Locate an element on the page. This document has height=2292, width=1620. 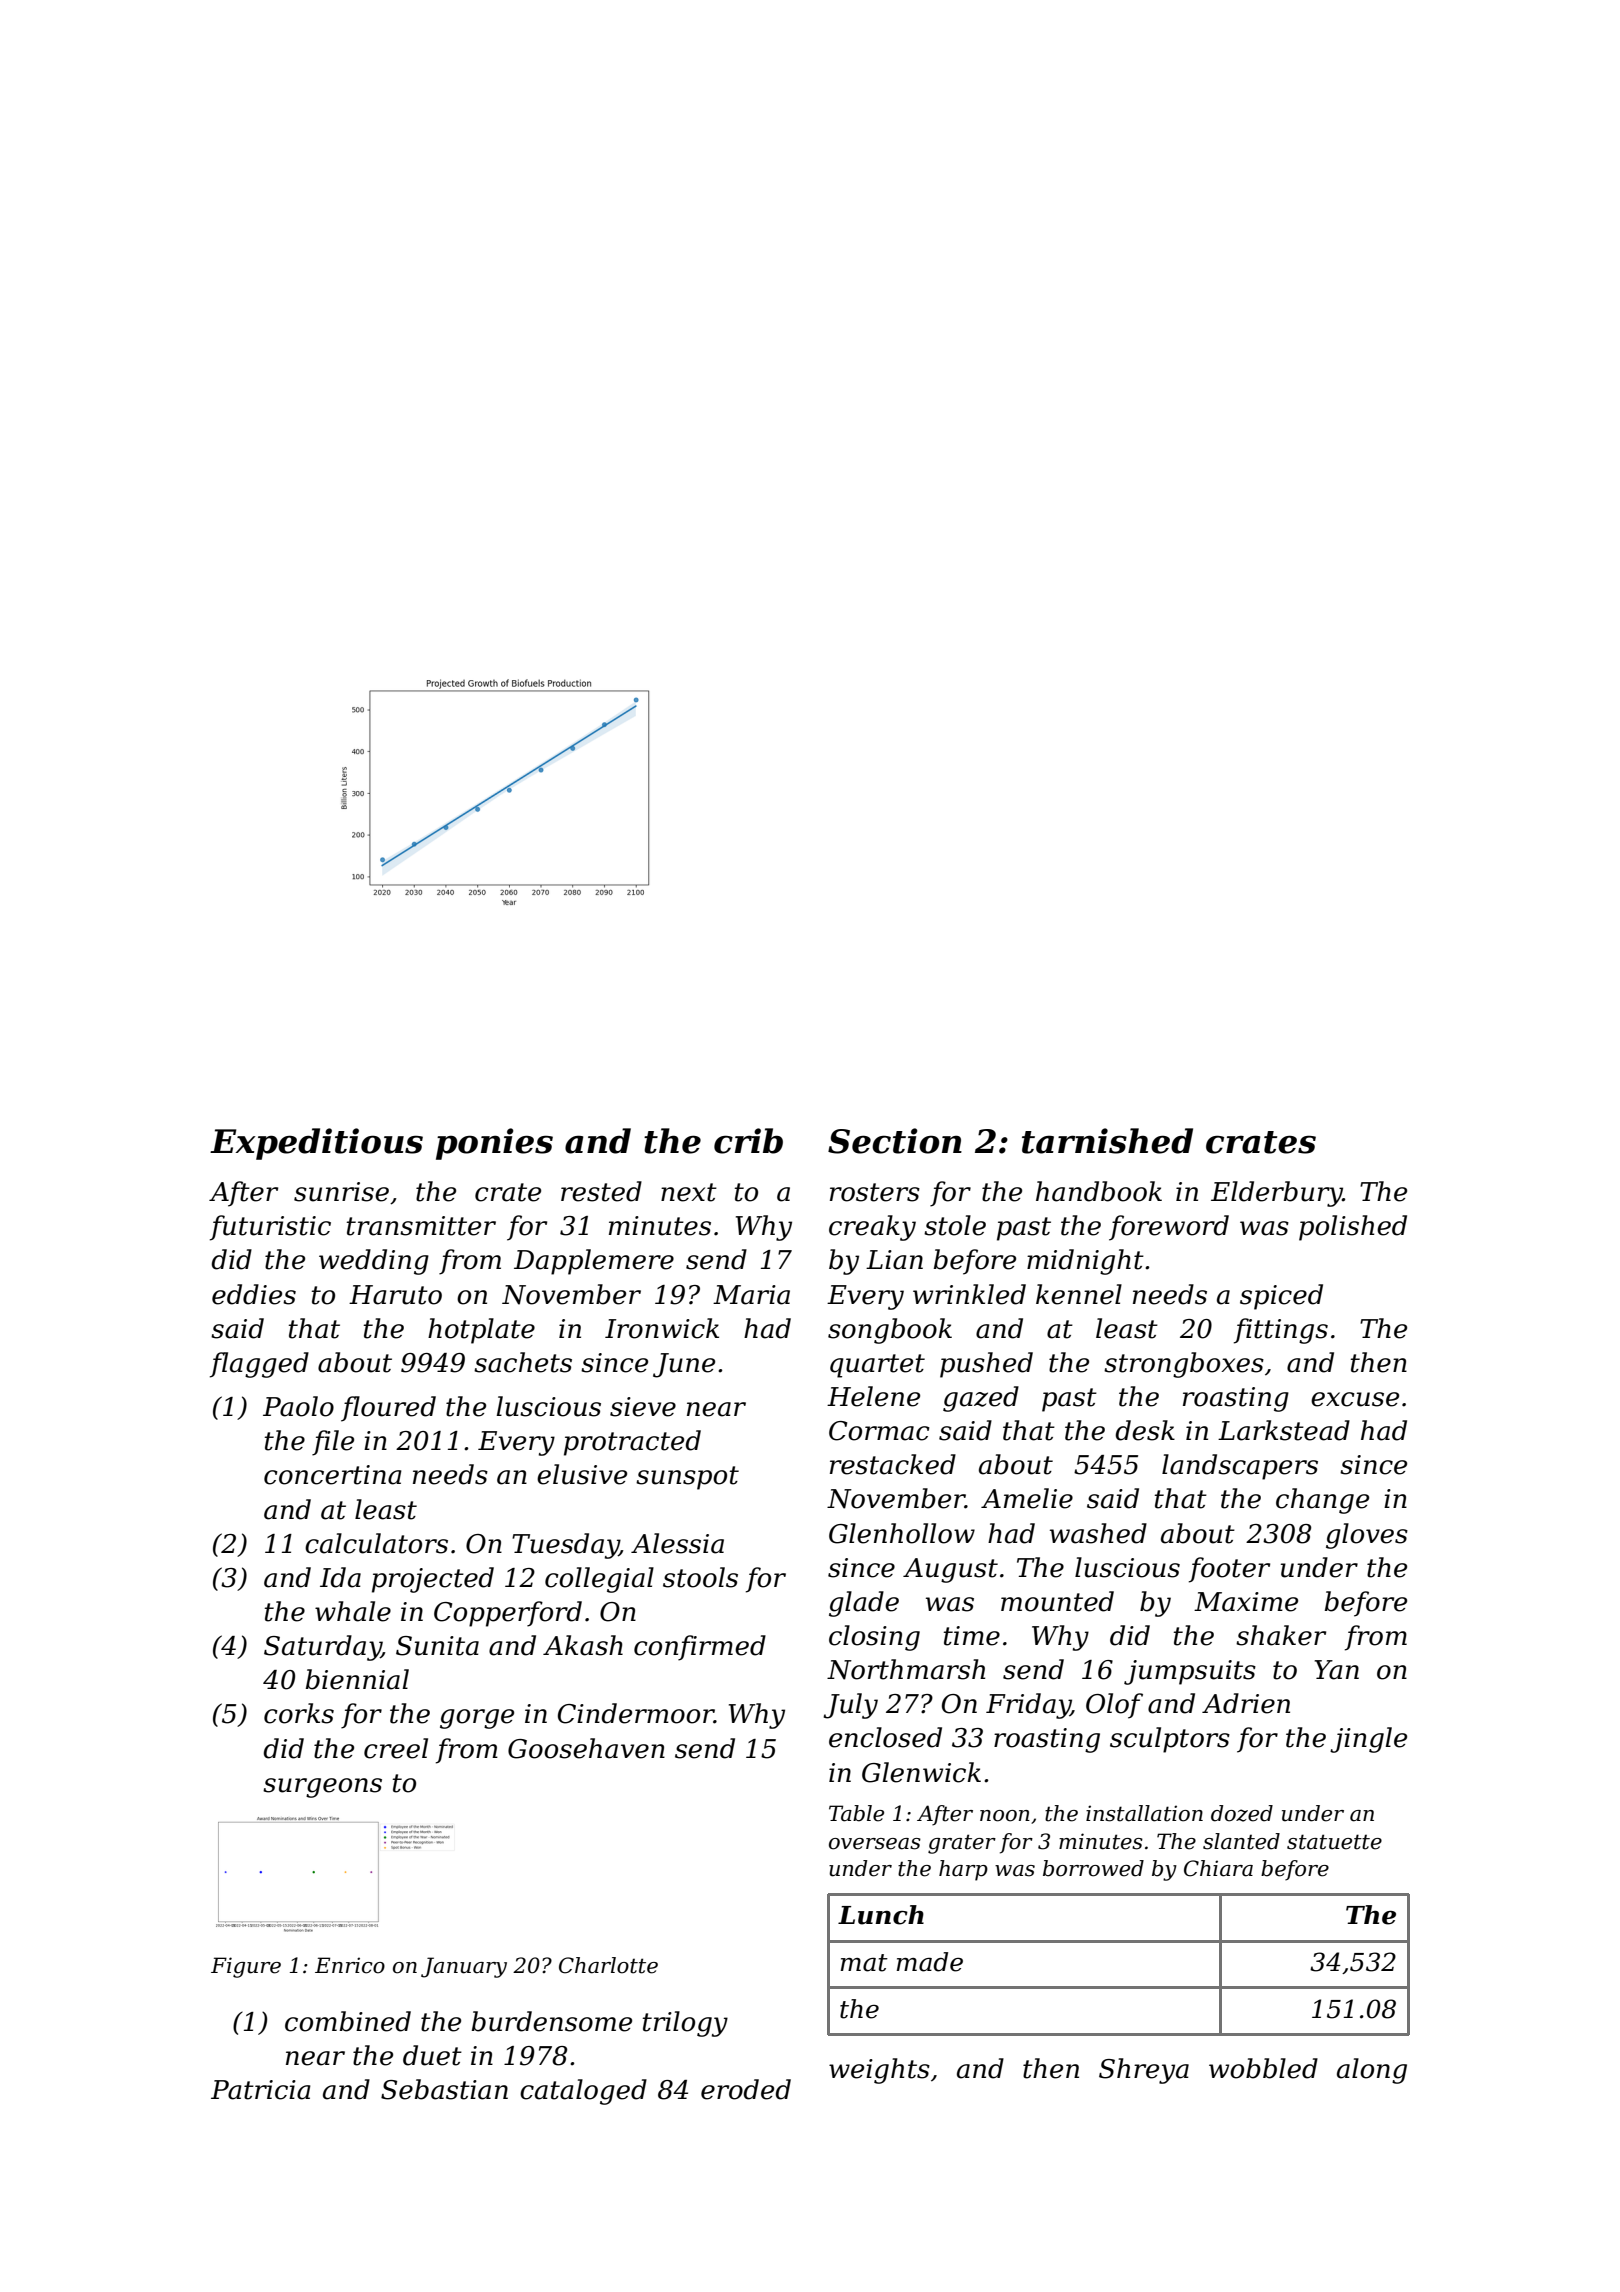
Chiara is located at coordinates (1218, 1868).
